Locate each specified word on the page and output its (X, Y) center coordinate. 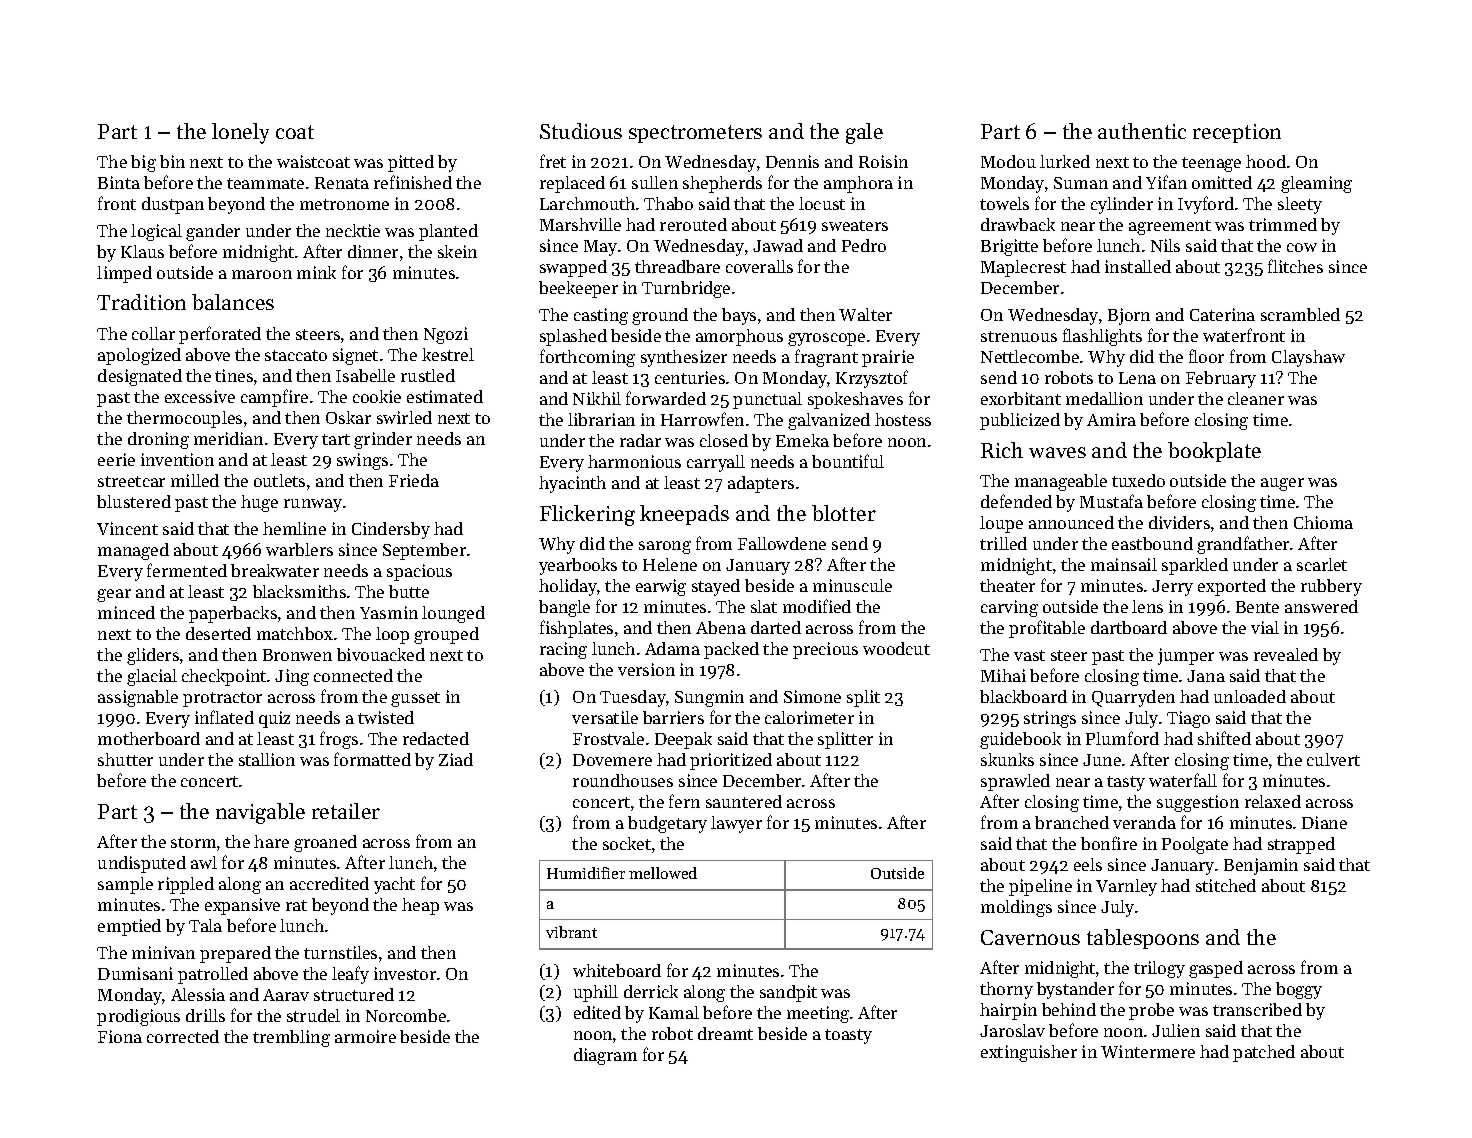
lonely (240, 133)
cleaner (1256, 398)
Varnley (1126, 887)
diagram (605, 1056)
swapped (573, 268)
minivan (163, 952)
